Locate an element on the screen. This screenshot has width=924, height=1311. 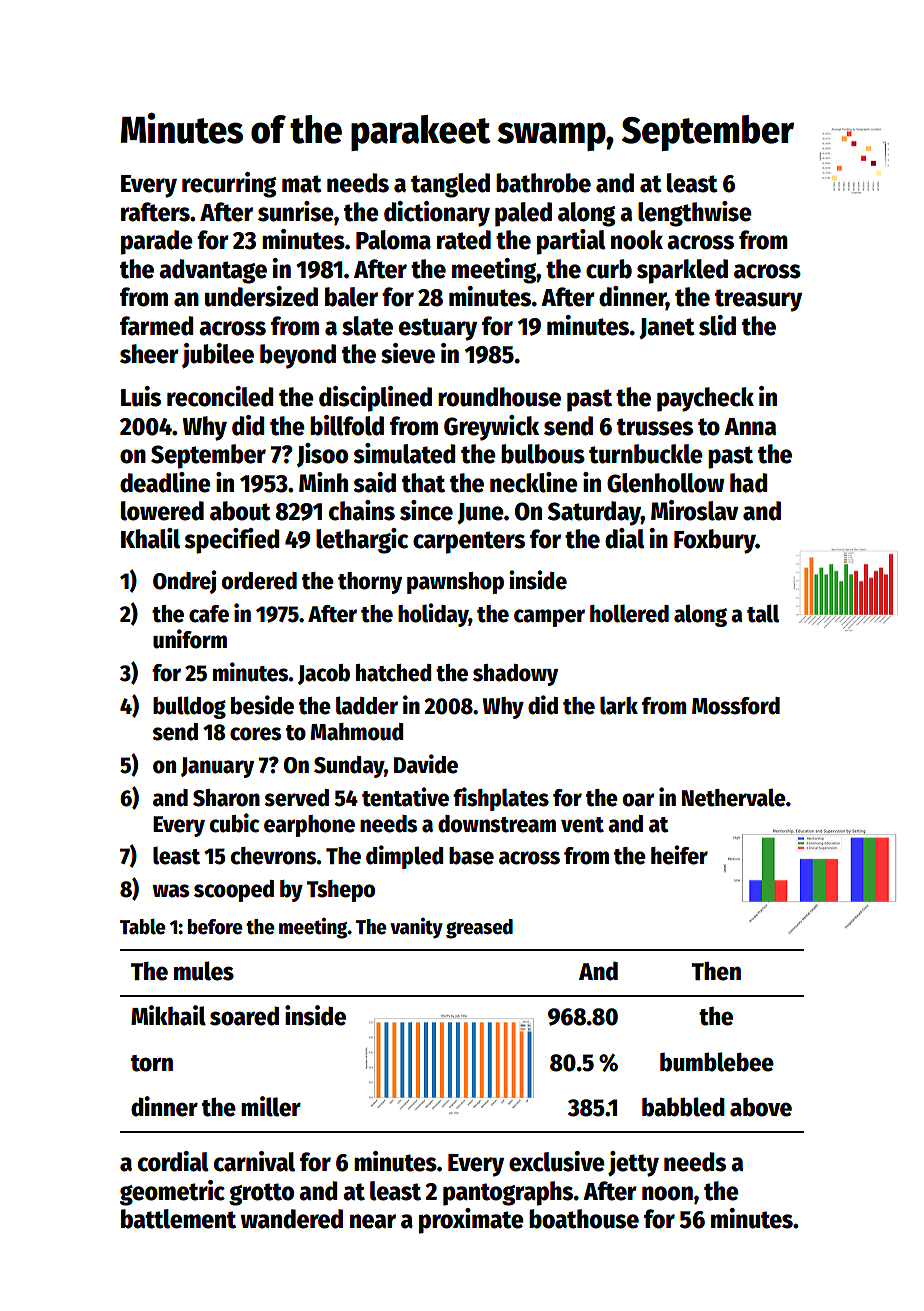
lengthwise is located at coordinates (695, 214).
